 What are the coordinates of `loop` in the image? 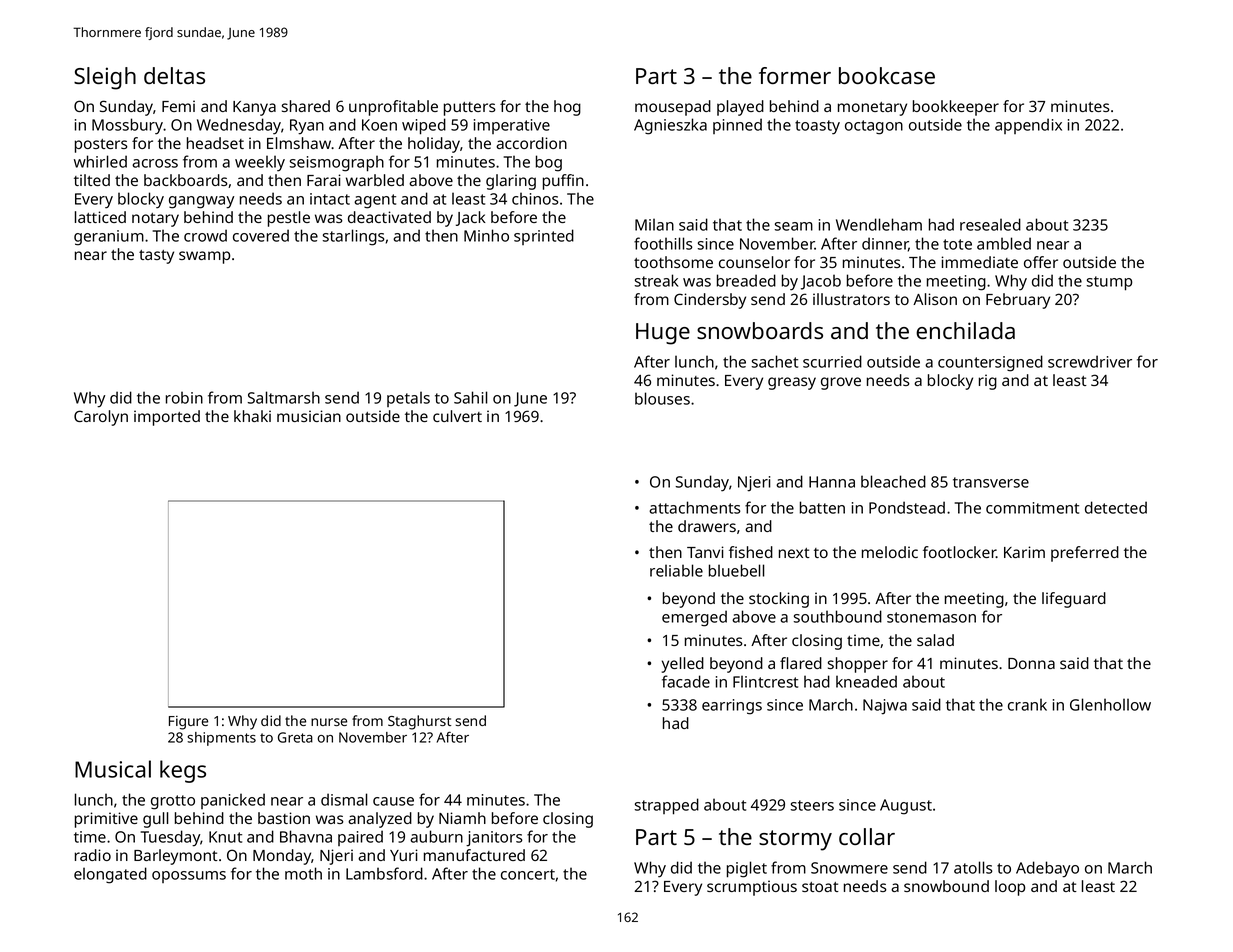 It's located at (1010, 888).
